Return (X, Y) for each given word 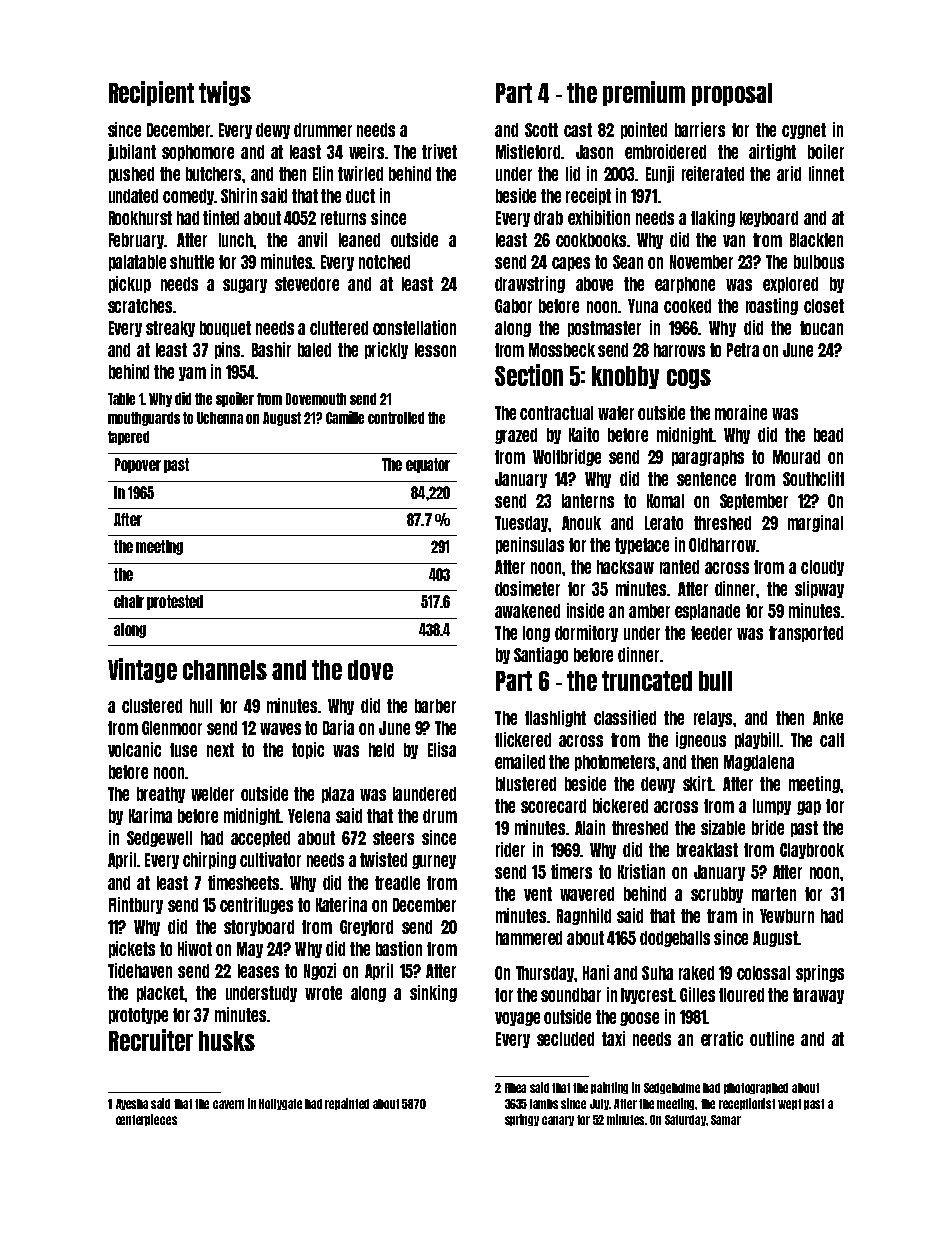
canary (558, 1121)
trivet (439, 151)
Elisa (442, 749)
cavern (228, 1104)
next (220, 750)
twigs (225, 93)
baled (314, 350)
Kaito (584, 434)
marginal (815, 523)
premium (644, 93)
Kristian (641, 871)
